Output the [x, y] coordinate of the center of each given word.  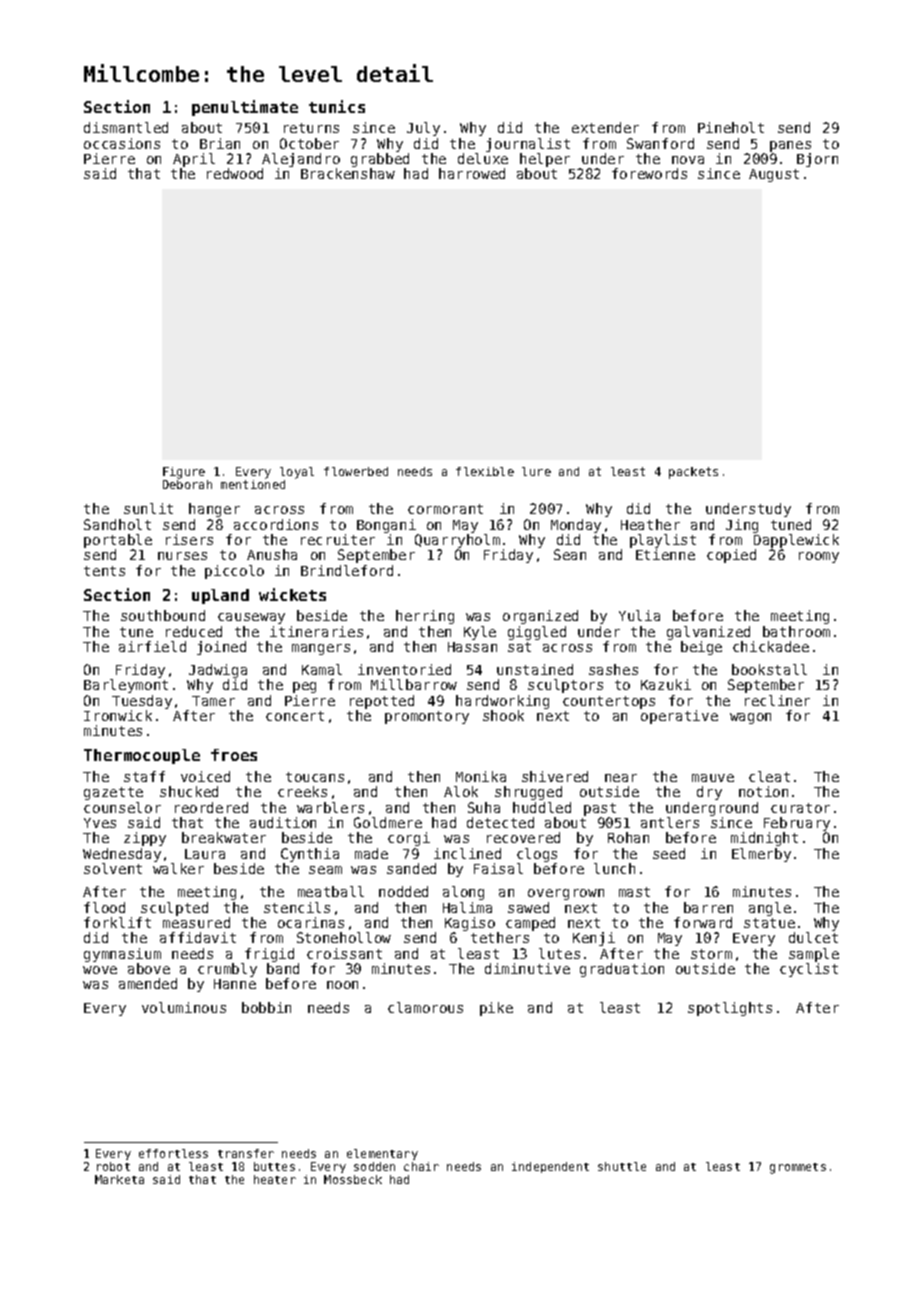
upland [220, 596]
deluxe [483, 158]
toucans [315, 777]
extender [605, 127]
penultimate [245, 108]
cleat [769, 776]
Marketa [119, 1179]
